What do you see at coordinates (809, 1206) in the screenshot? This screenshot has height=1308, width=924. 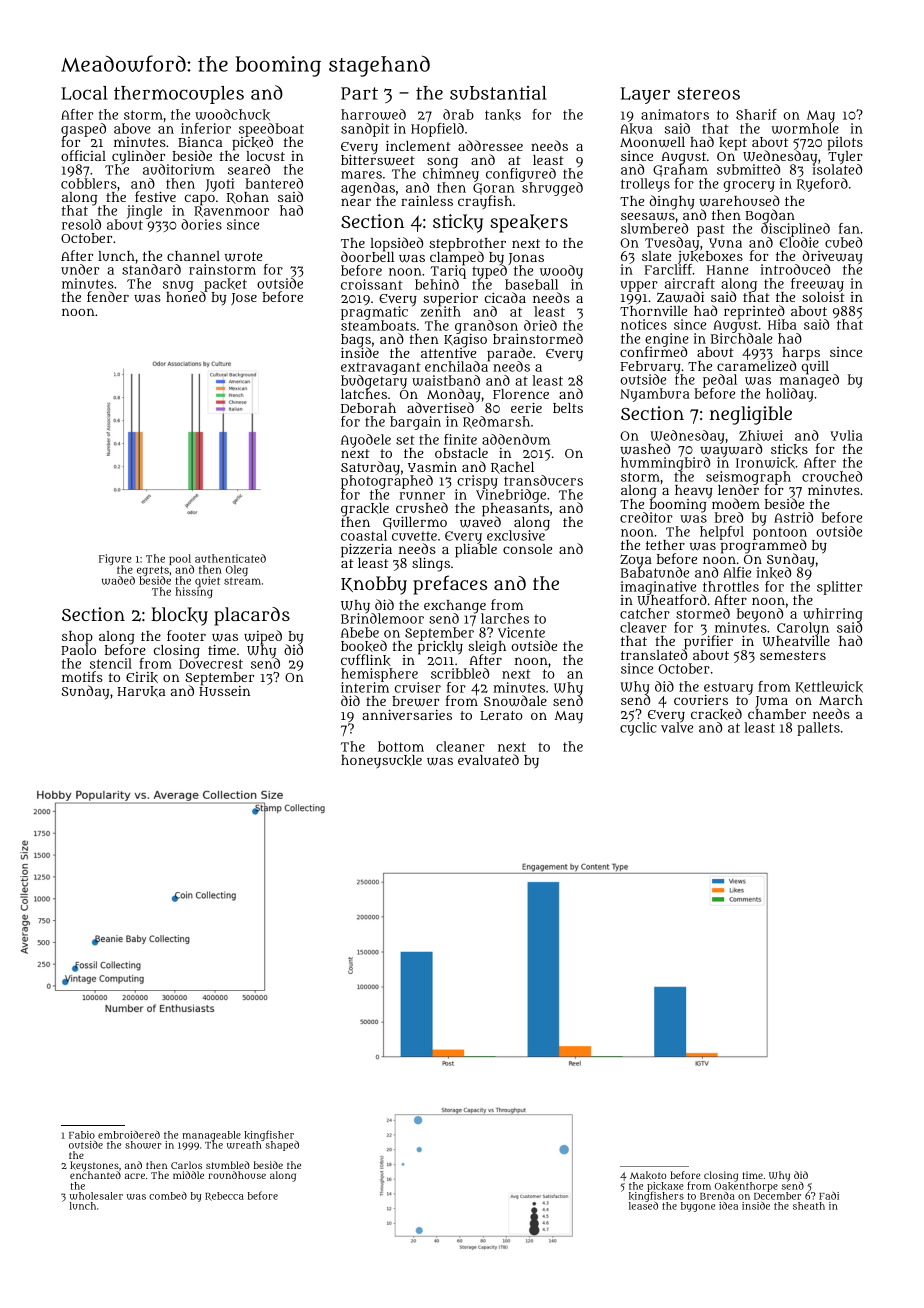 I see `sheath` at bounding box center [809, 1206].
